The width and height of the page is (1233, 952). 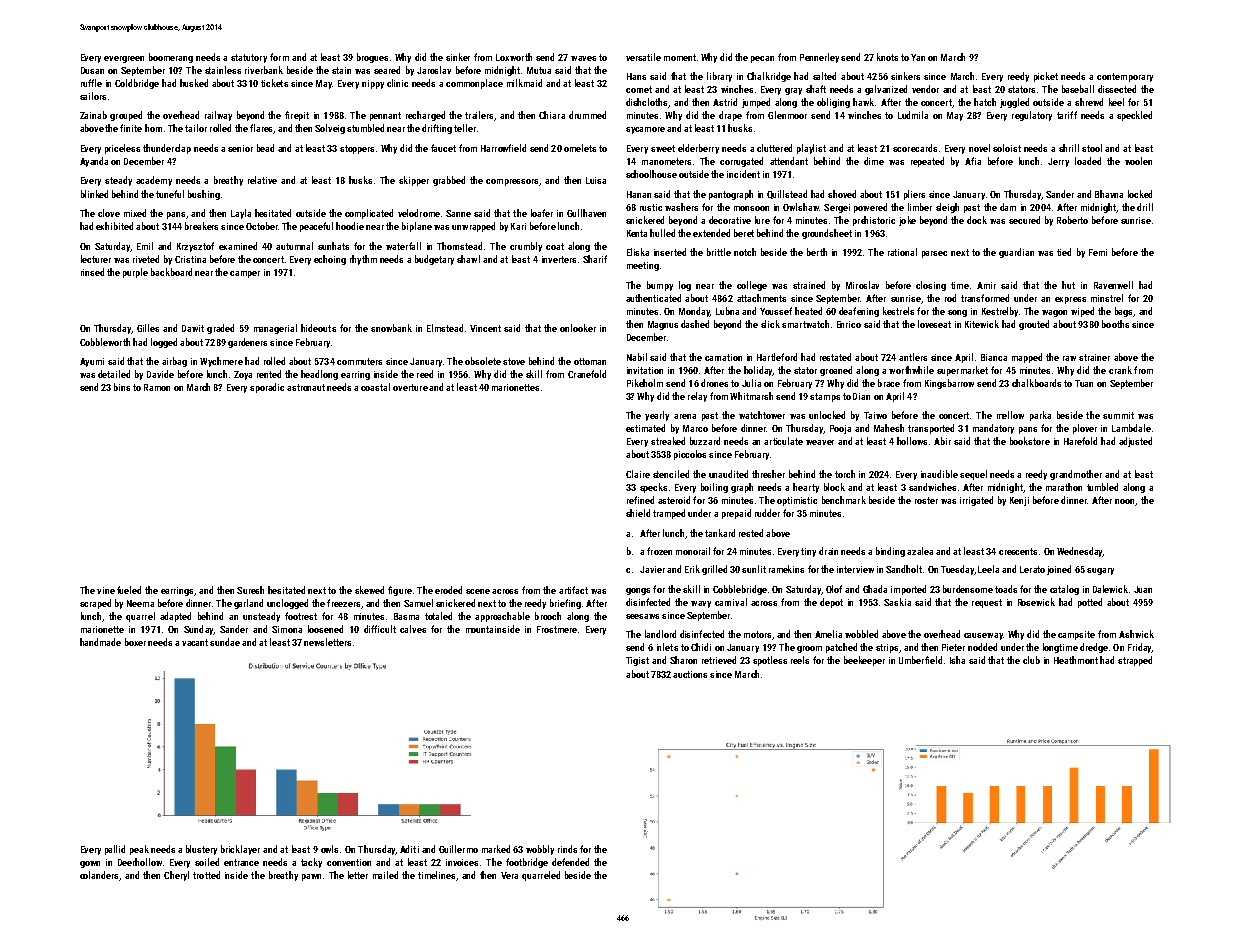 I want to click on footbridge, so click(x=527, y=863).
